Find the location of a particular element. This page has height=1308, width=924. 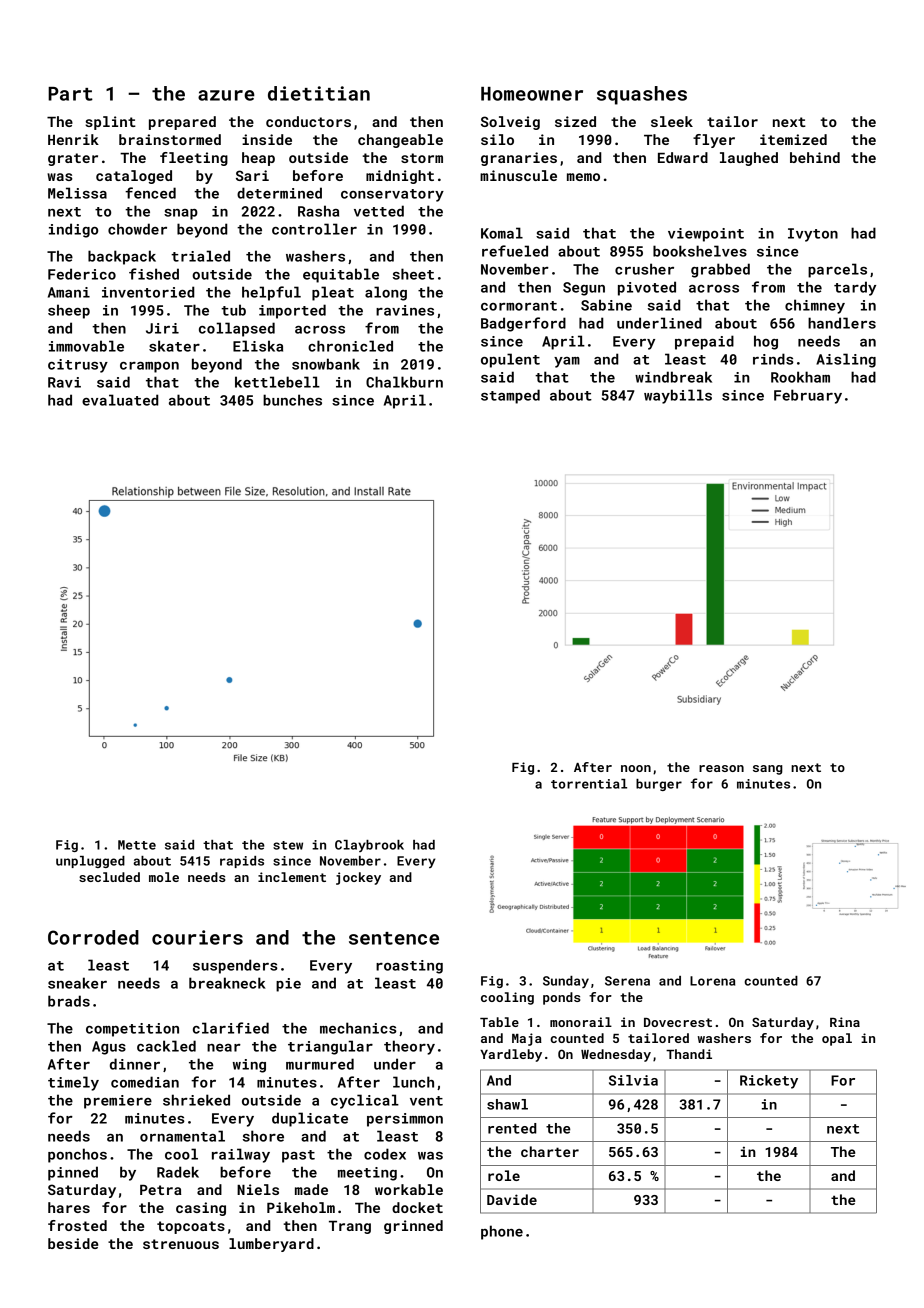

dietitian is located at coordinates (319, 93).
